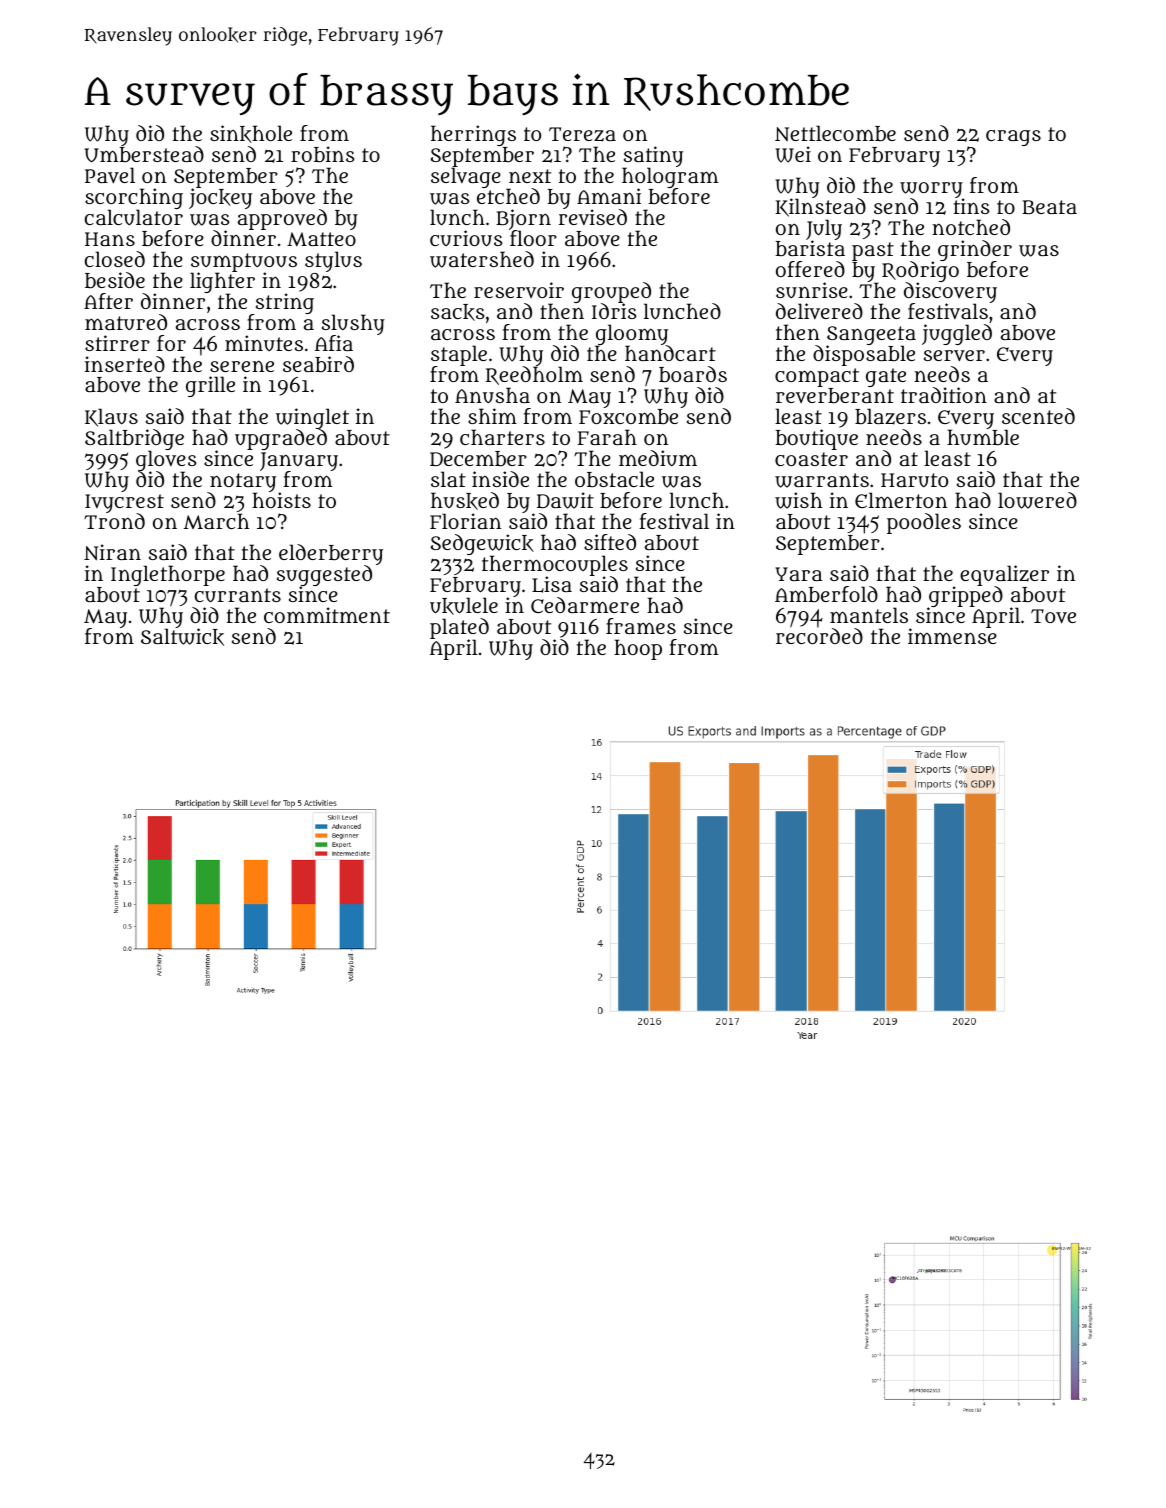 Image resolution: width=1166 pixels, height=1508 pixels. Describe the element at coordinates (1013, 138) in the document. I see `crags` at that location.
